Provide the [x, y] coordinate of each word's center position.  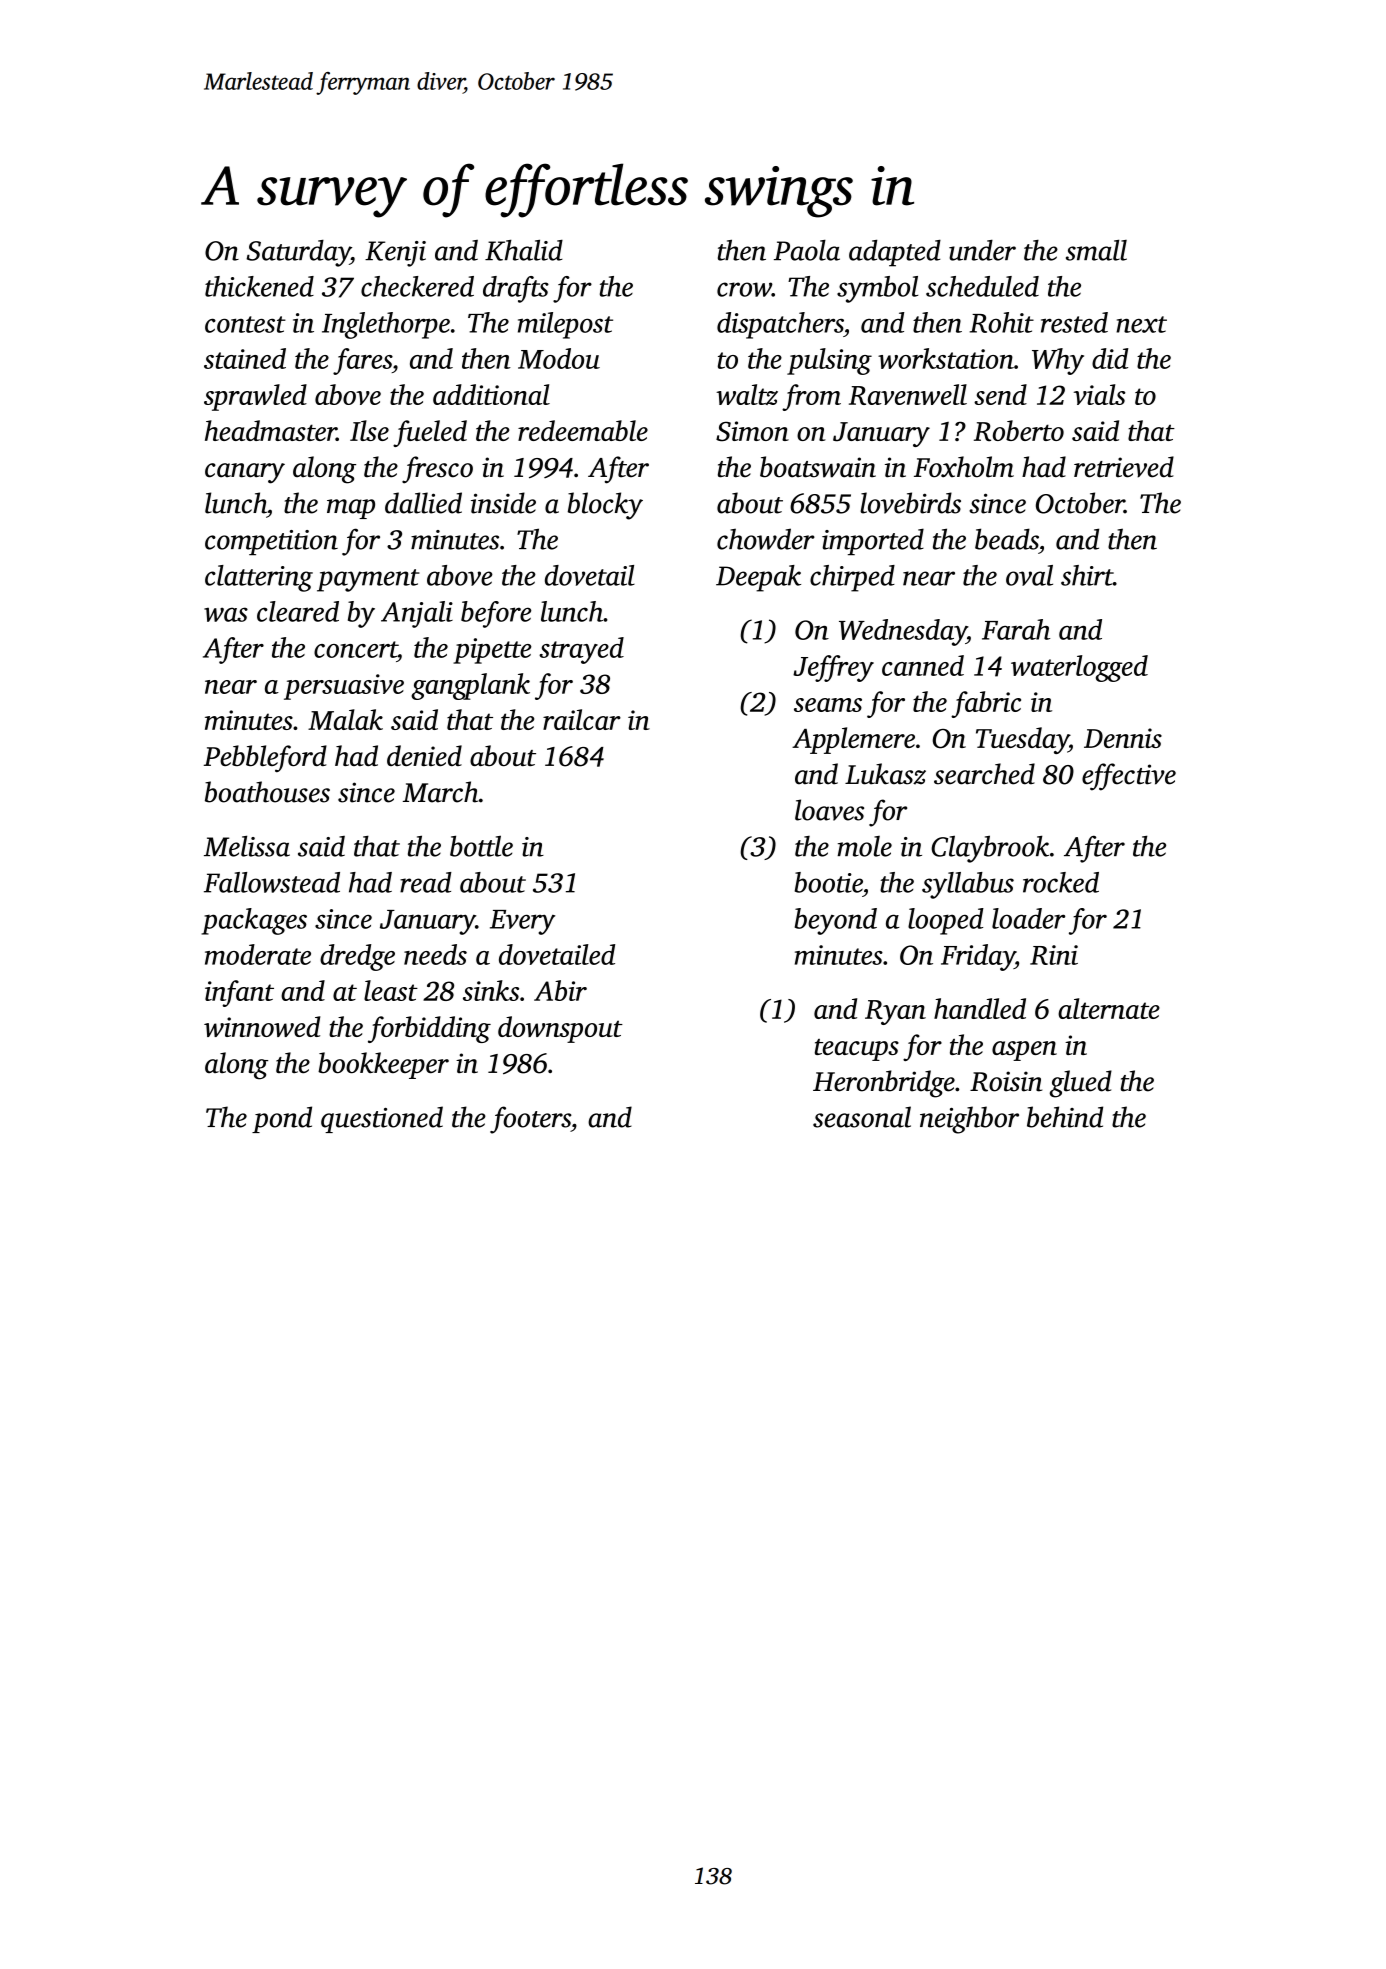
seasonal [862, 1117]
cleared [298, 611]
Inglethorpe [386, 325]
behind [1065, 1117]
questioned [382, 1119]
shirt [1087, 575]
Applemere [853, 740]
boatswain [818, 467]
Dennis [1123, 738]
